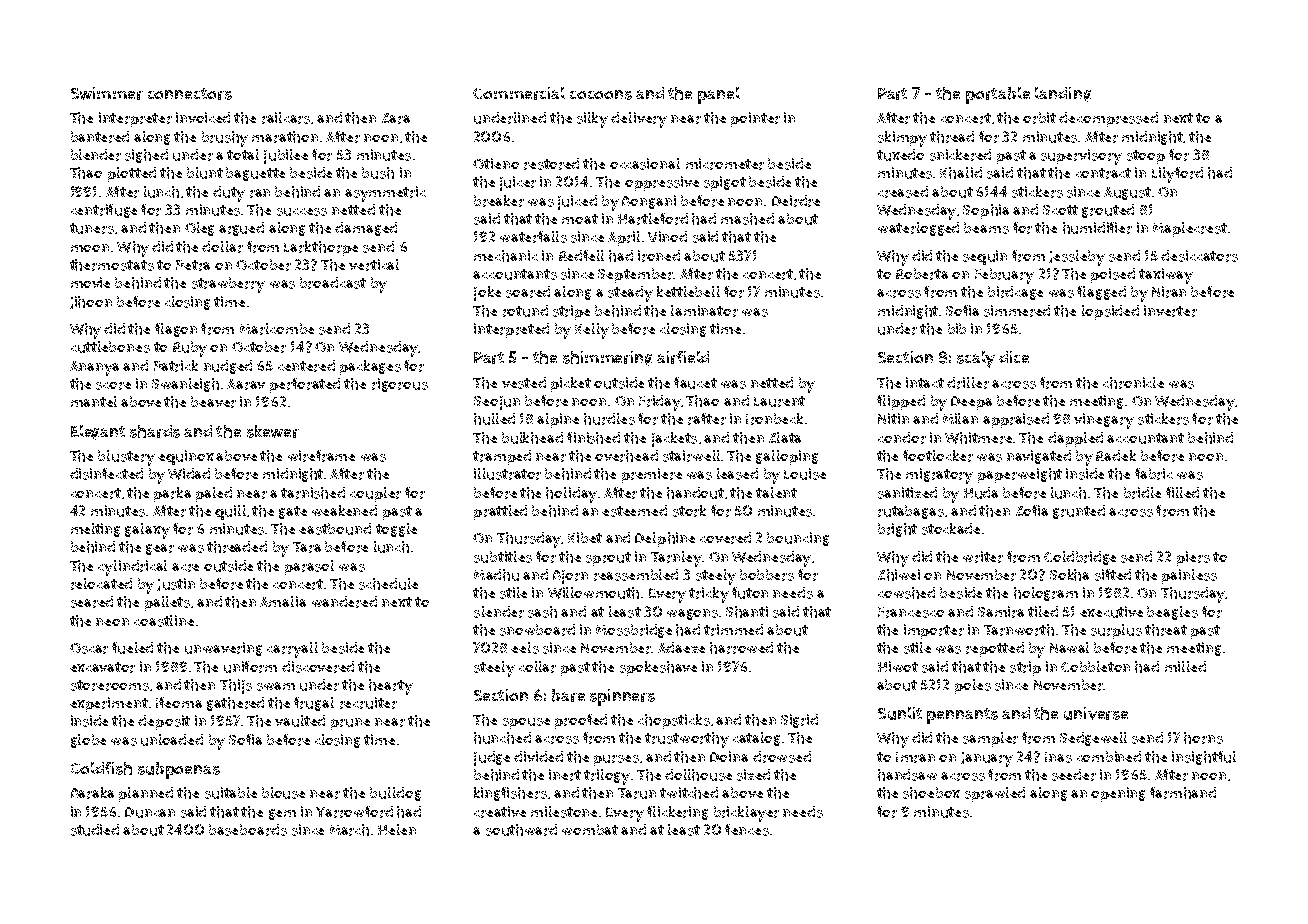  Describe the element at coordinates (565, 775) in the image. I see `inert` at that location.
